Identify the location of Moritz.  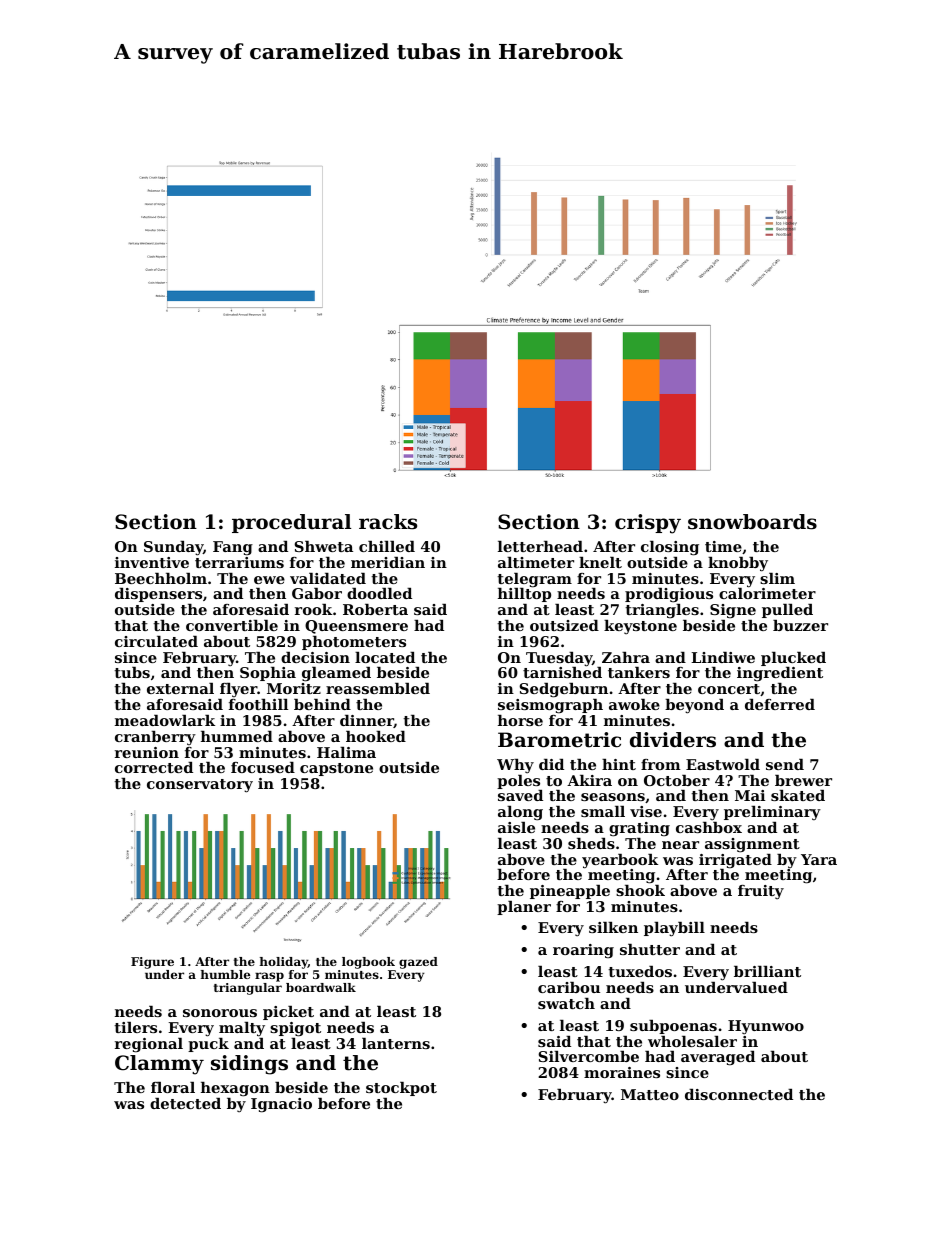
(294, 688).
